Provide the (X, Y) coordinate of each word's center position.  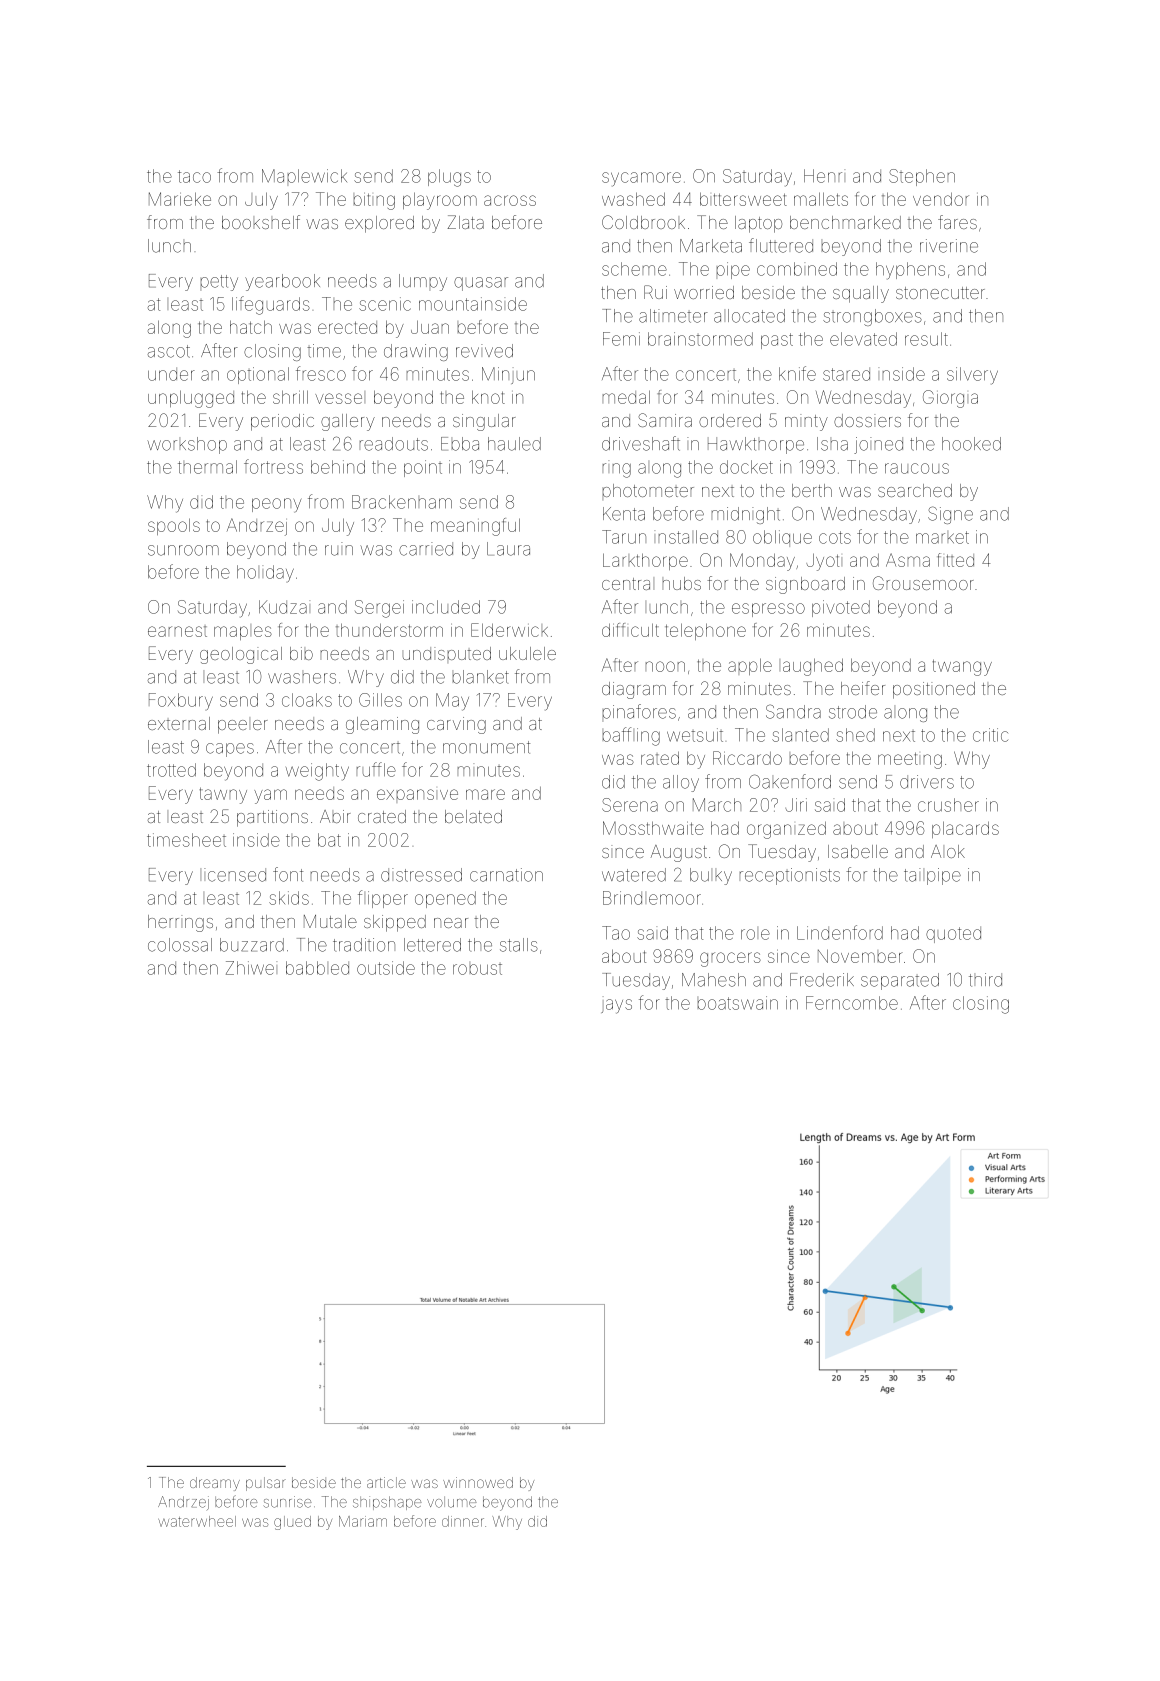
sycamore (641, 179)
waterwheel (197, 1521)
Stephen (922, 177)
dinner (463, 1521)
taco (194, 176)
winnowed (478, 1482)
